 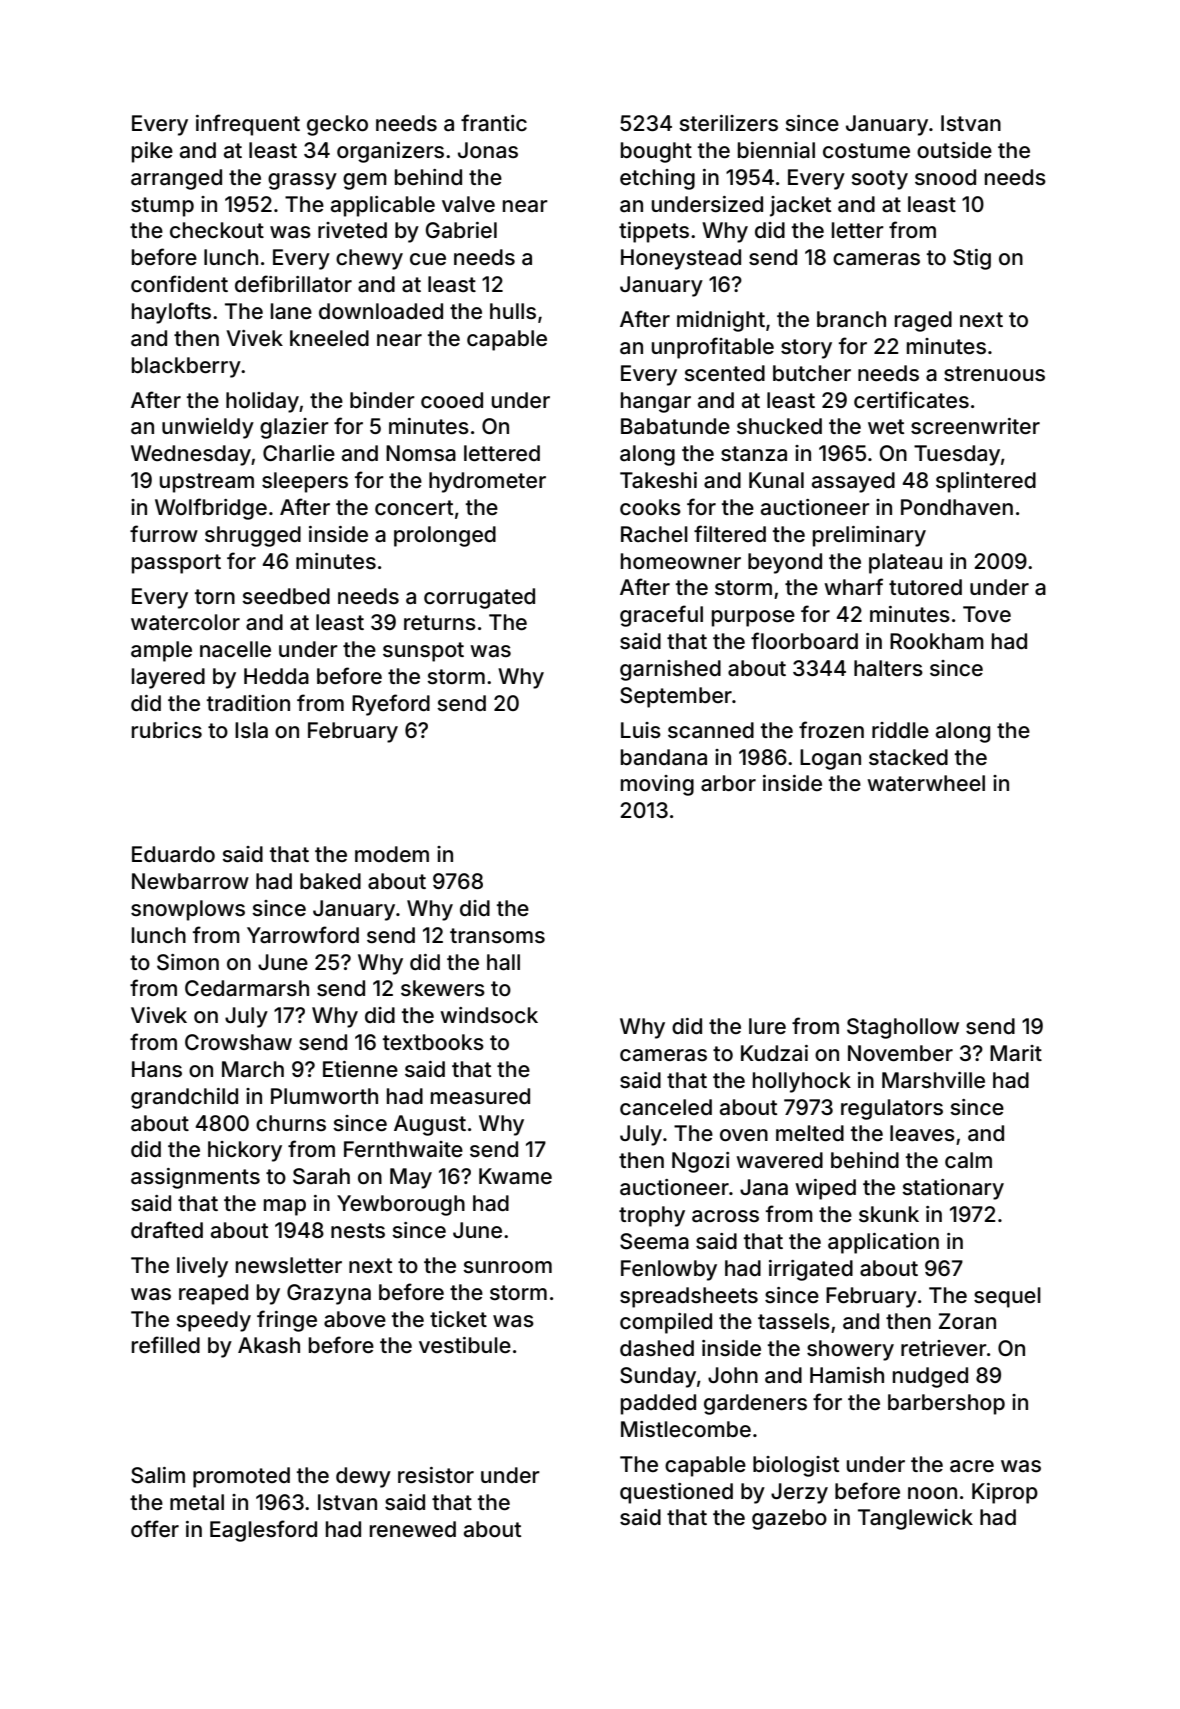 I want to click on calm, so click(x=968, y=1160).
